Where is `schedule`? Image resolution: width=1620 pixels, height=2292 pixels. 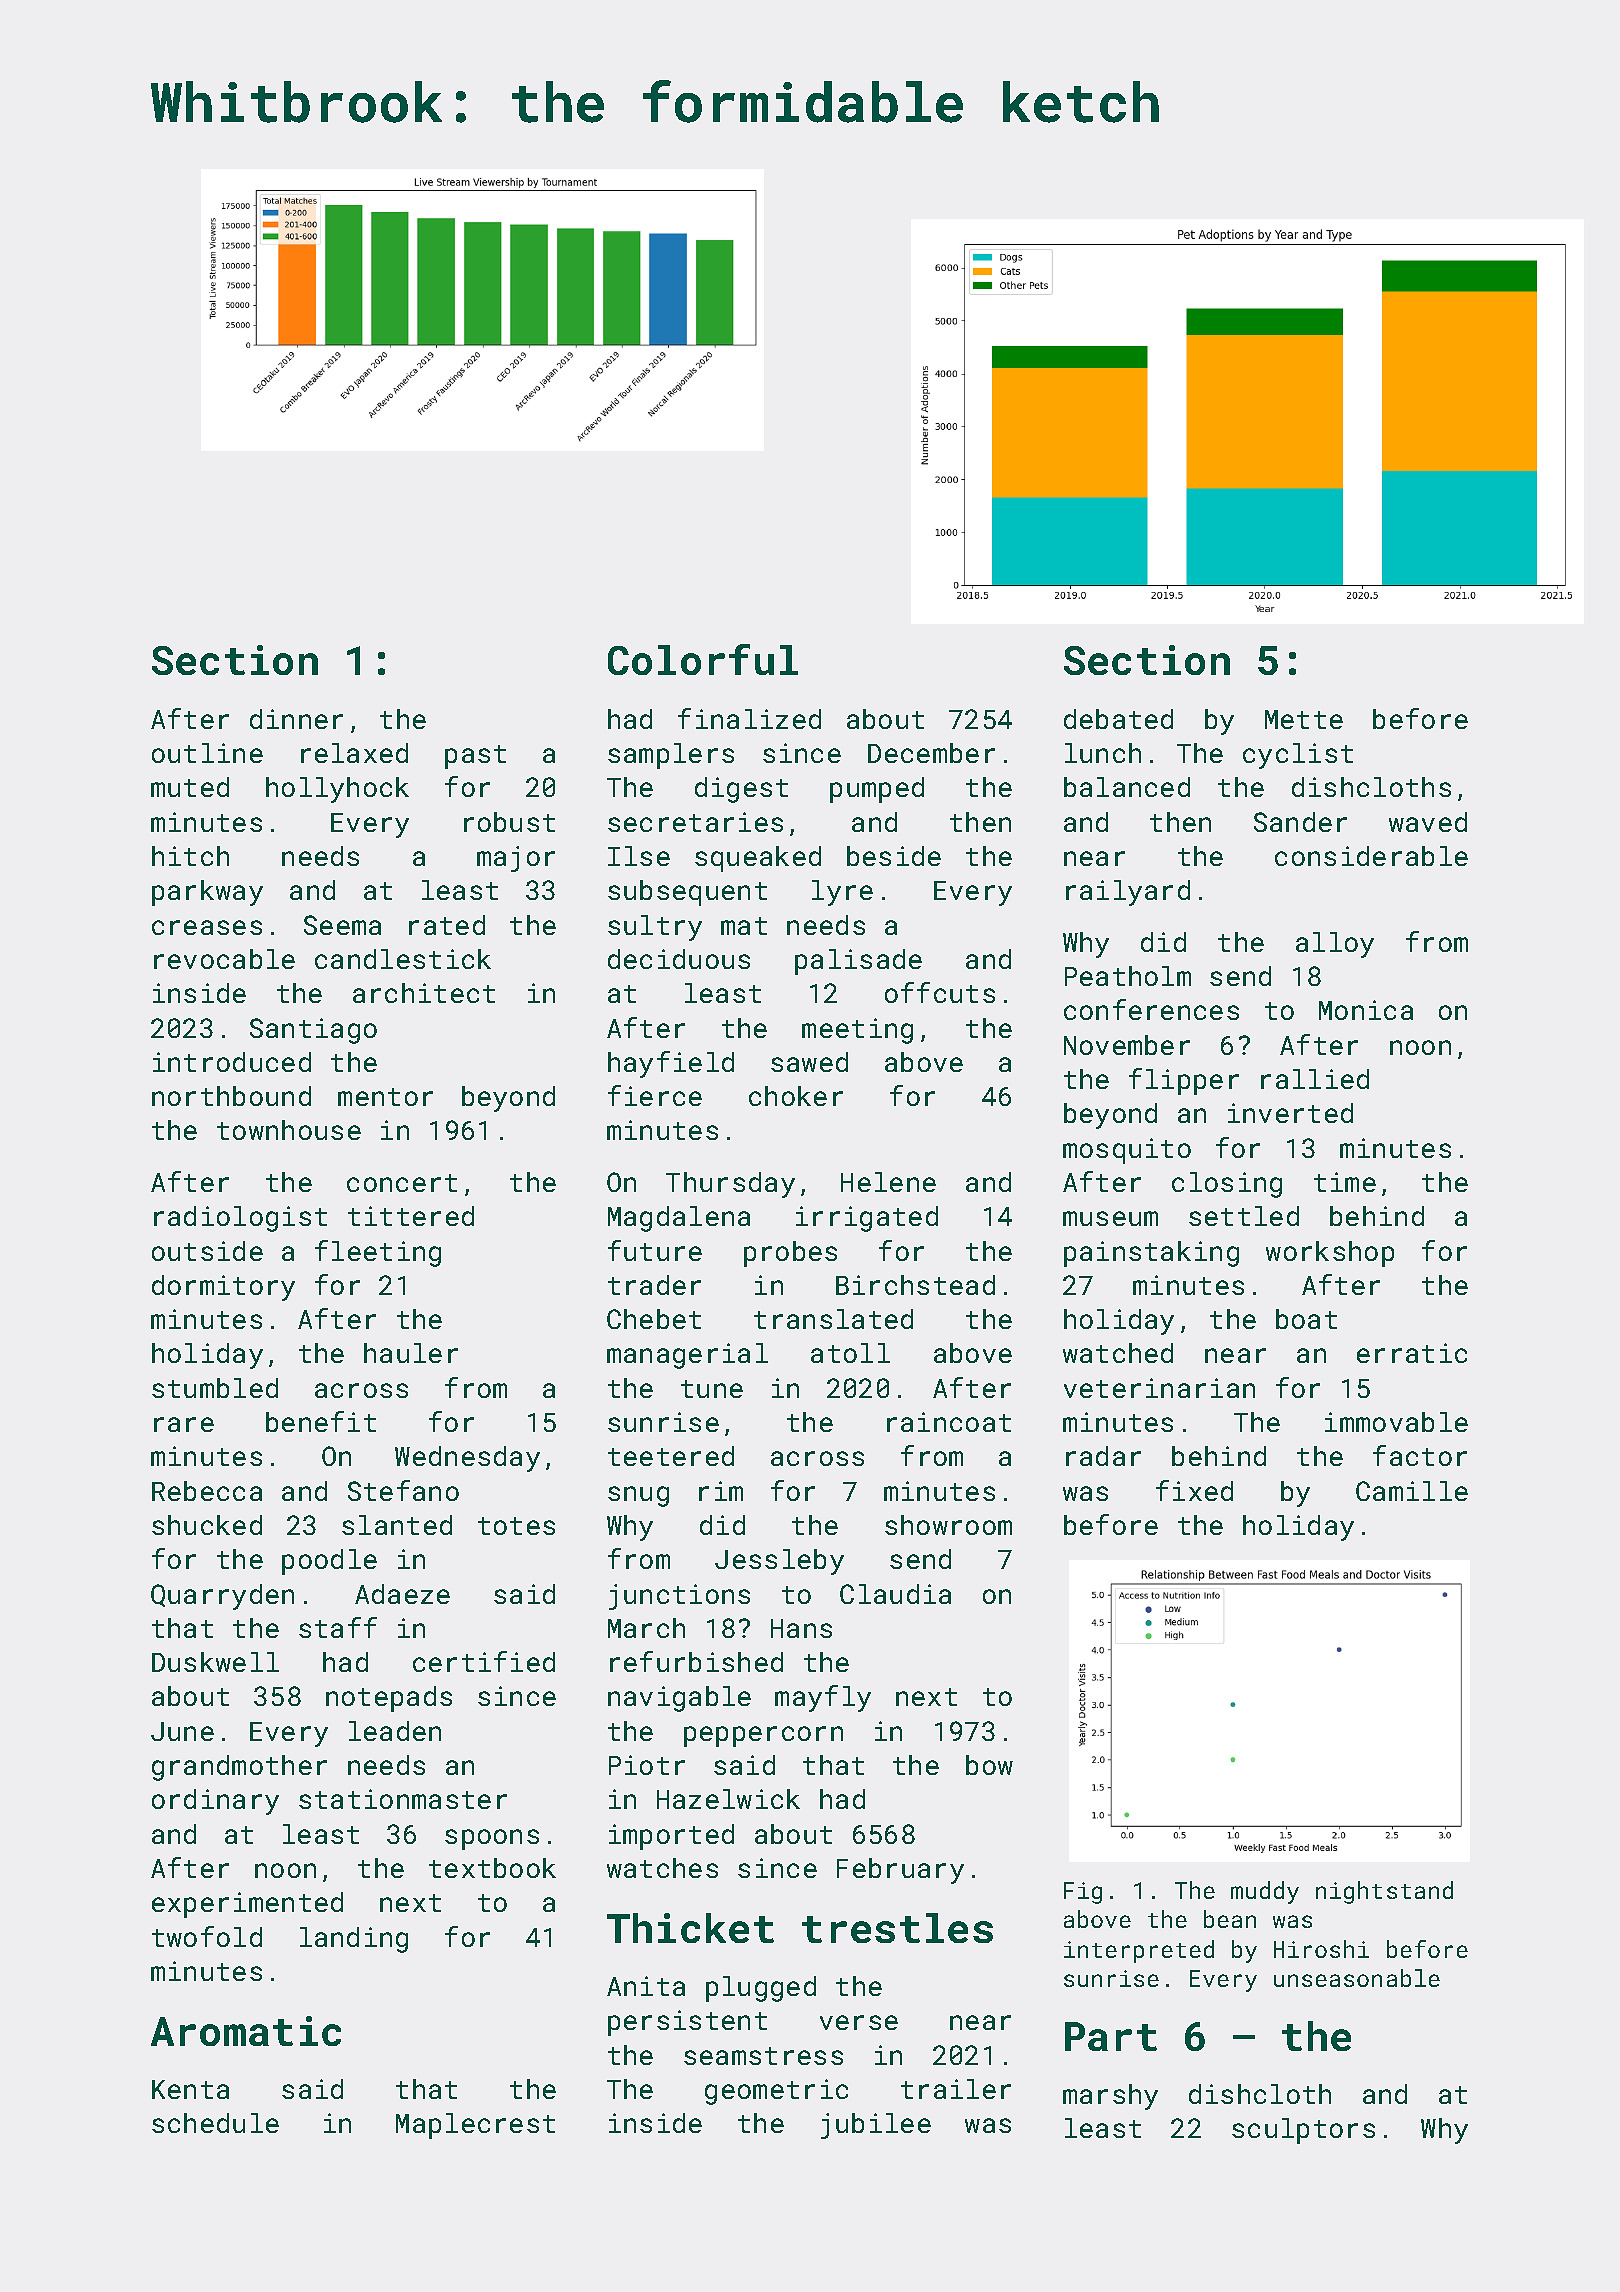
schedule is located at coordinates (215, 2123).
